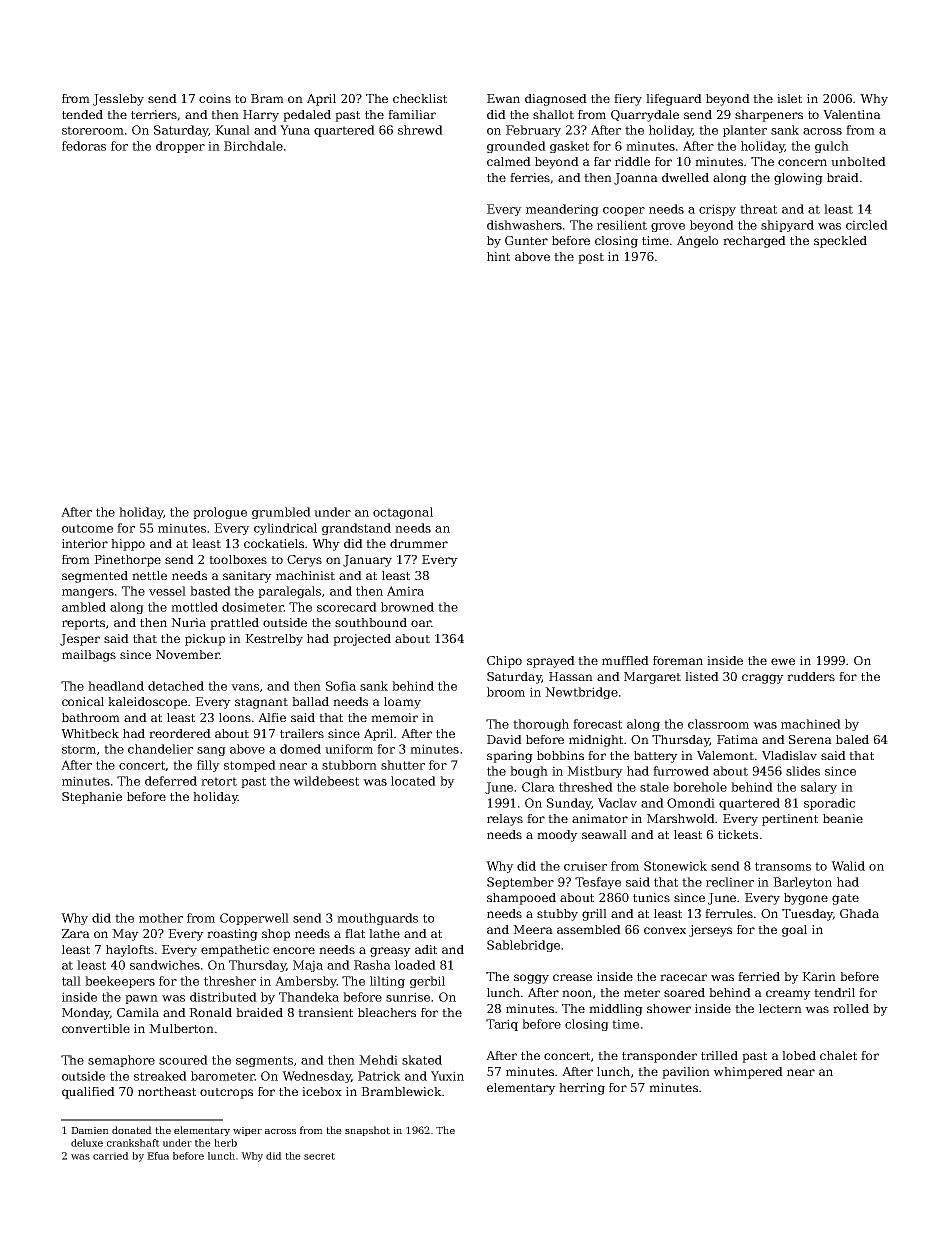 This document has width=952, height=1233. What do you see at coordinates (367, 561) in the document?
I see `January` at bounding box center [367, 561].
